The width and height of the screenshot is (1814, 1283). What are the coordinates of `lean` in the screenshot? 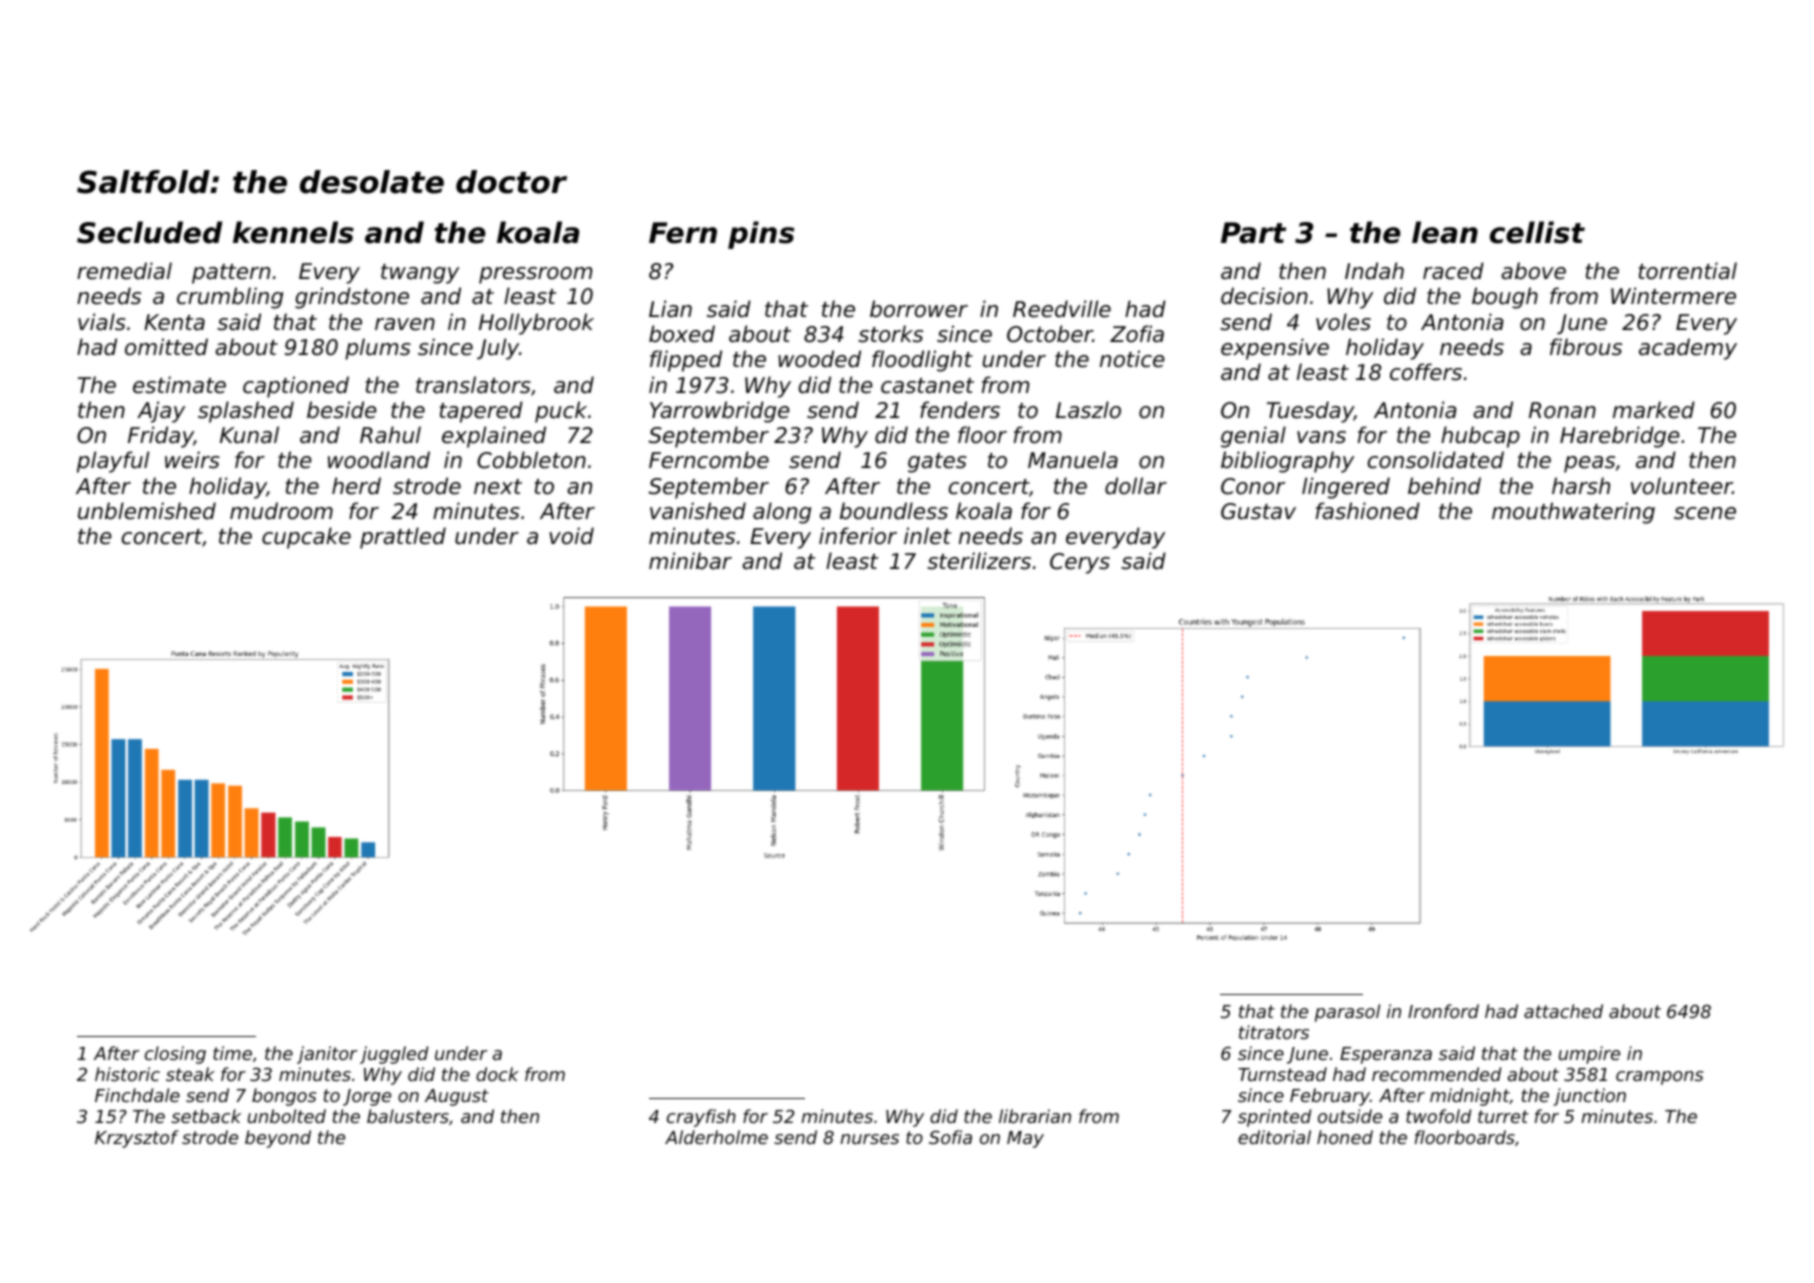 It's located at (1445, 232).
